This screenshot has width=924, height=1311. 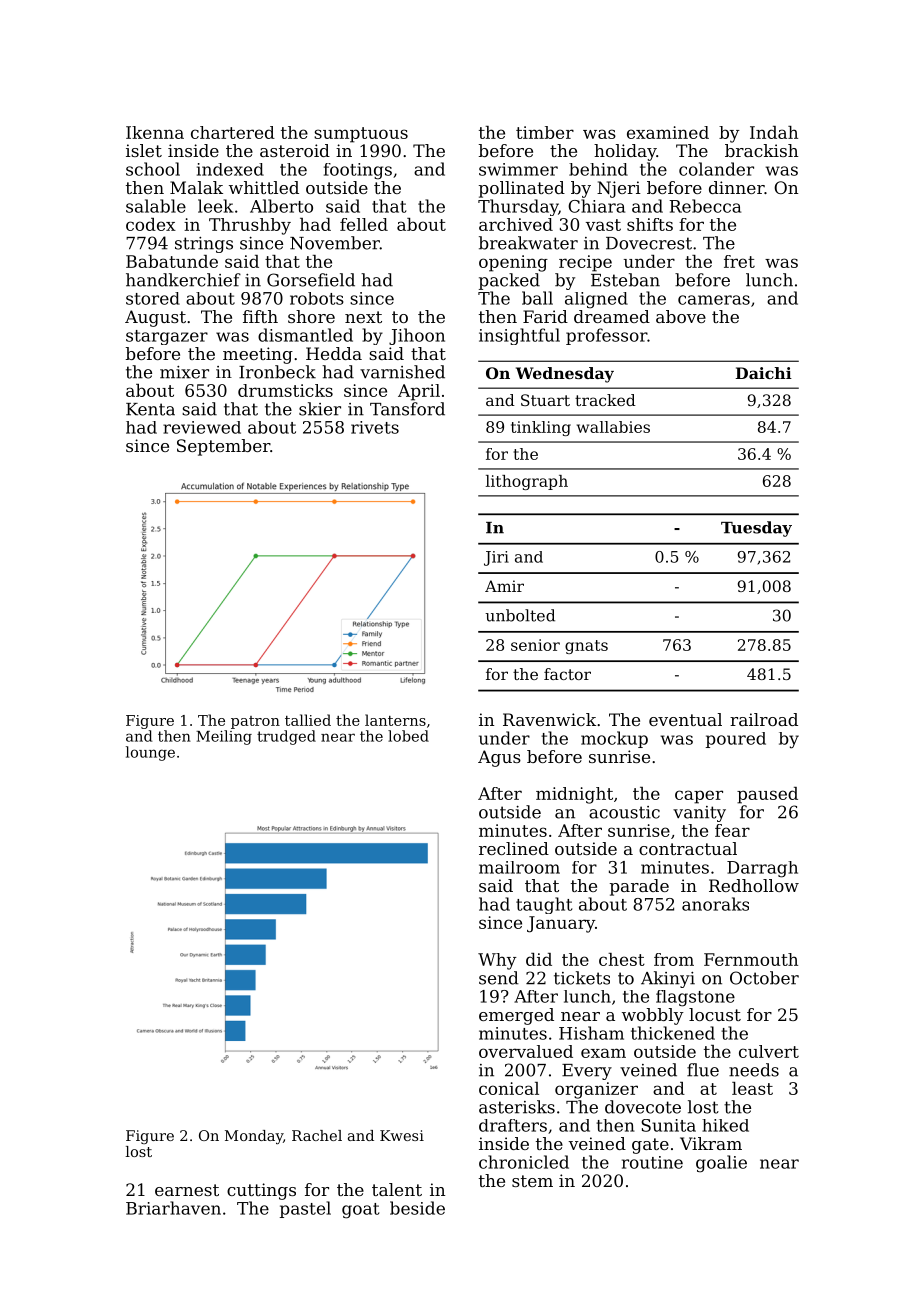 I want to click on Daichi, so click(x=764, y=373).
